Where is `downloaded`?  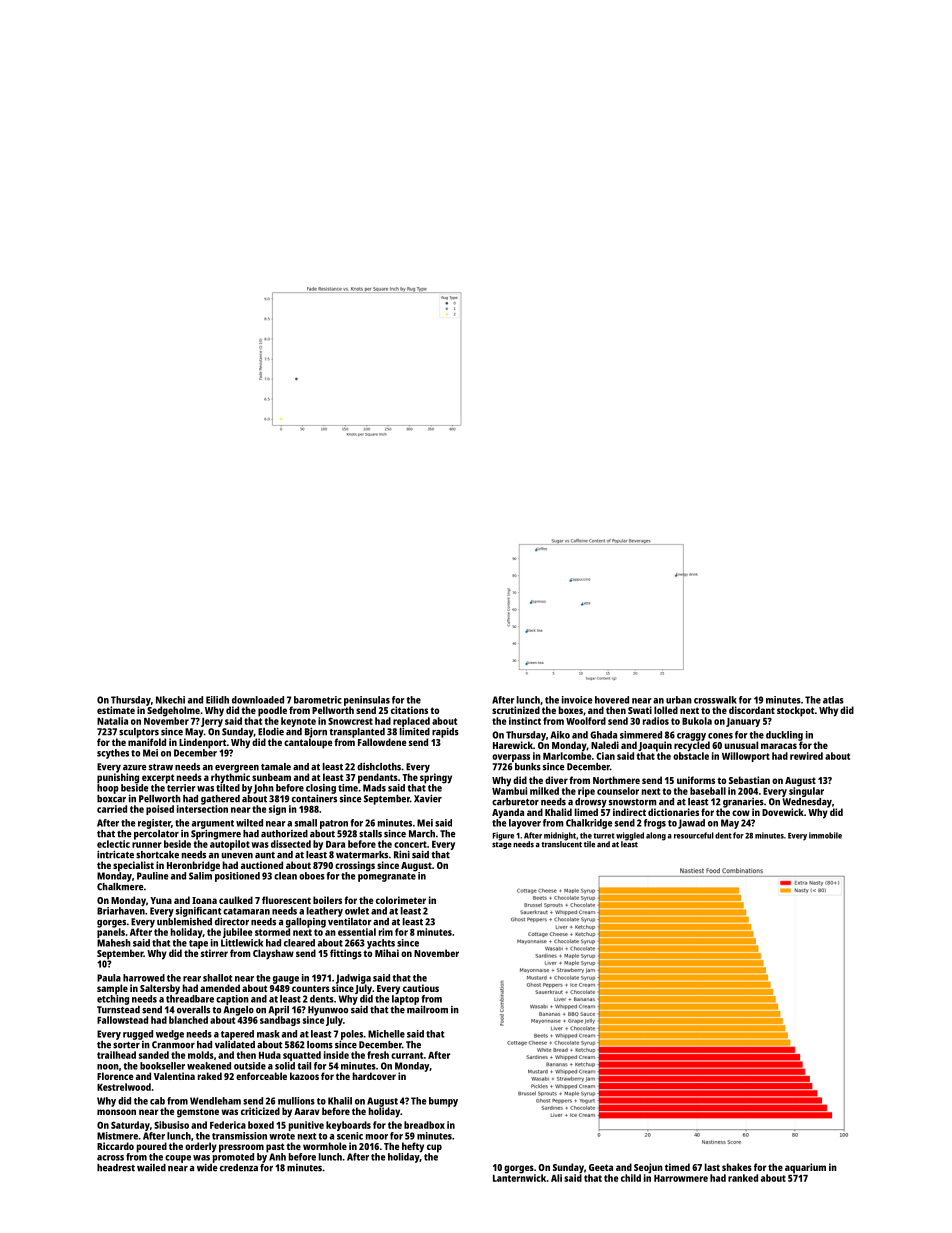
downloaded is located at coordinates (258, 700).
